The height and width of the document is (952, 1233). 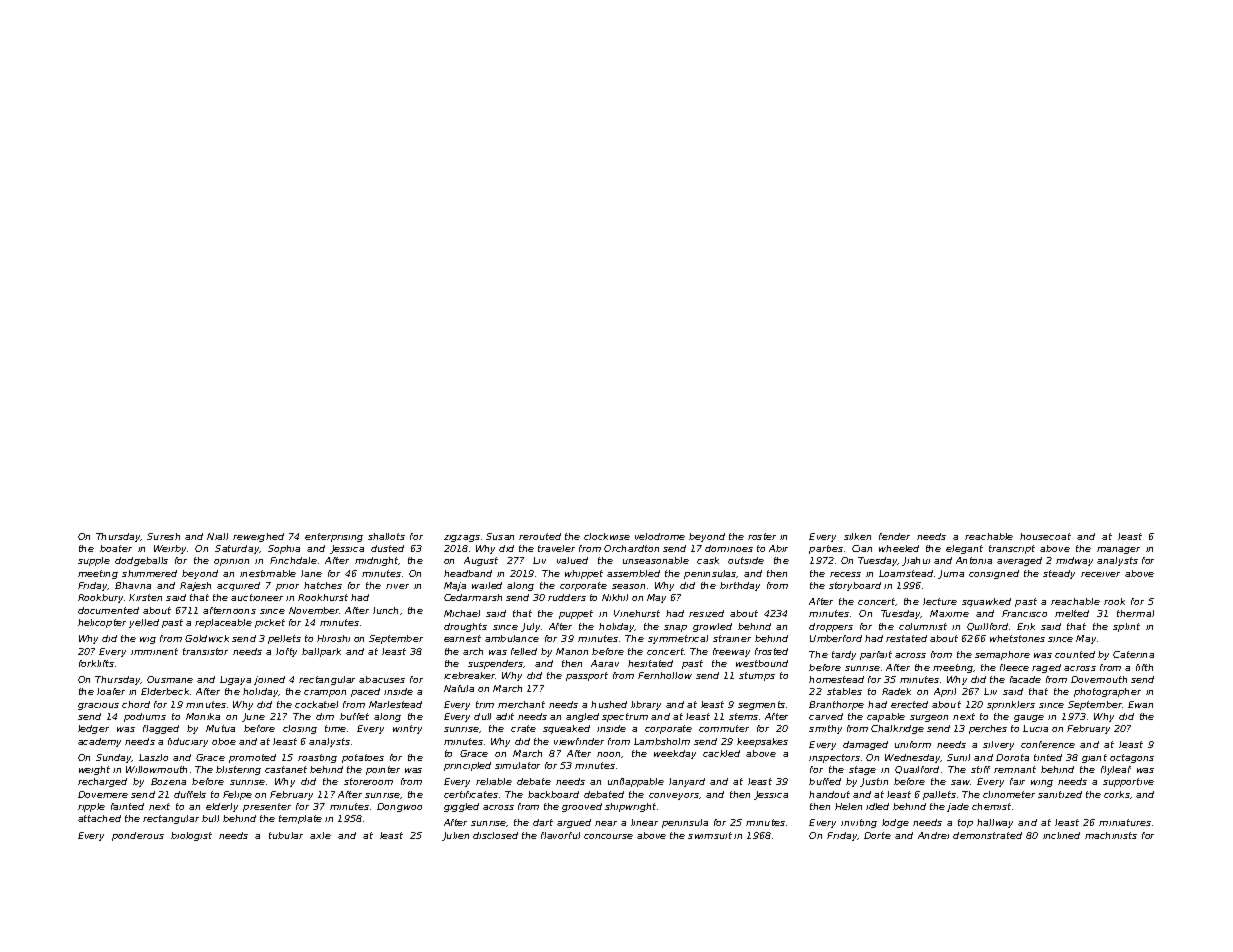 I want to click on documented, so click(x=108, y=610).
